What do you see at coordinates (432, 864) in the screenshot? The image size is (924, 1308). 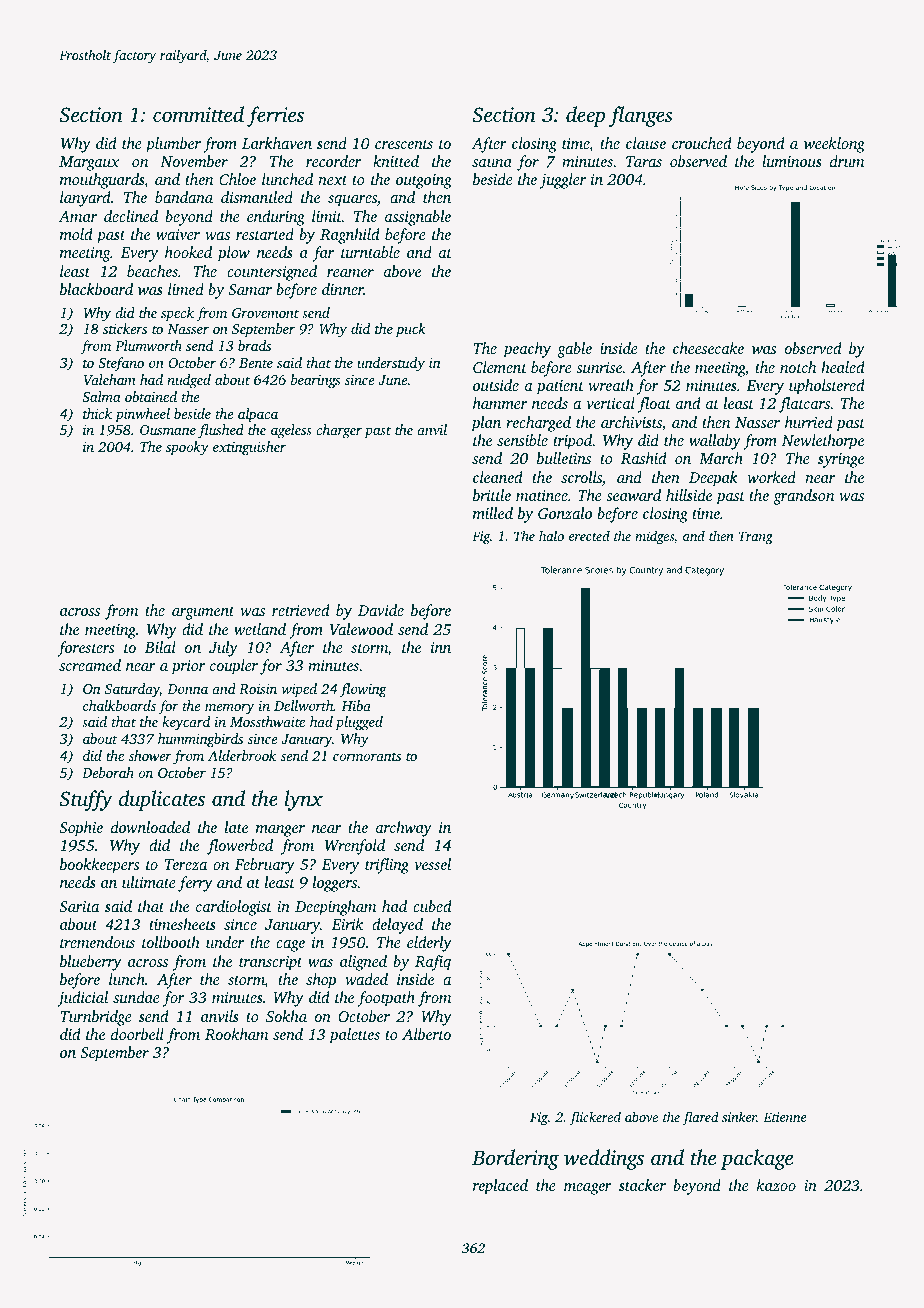 I see `vessel` at bounding box center [432, 864].
